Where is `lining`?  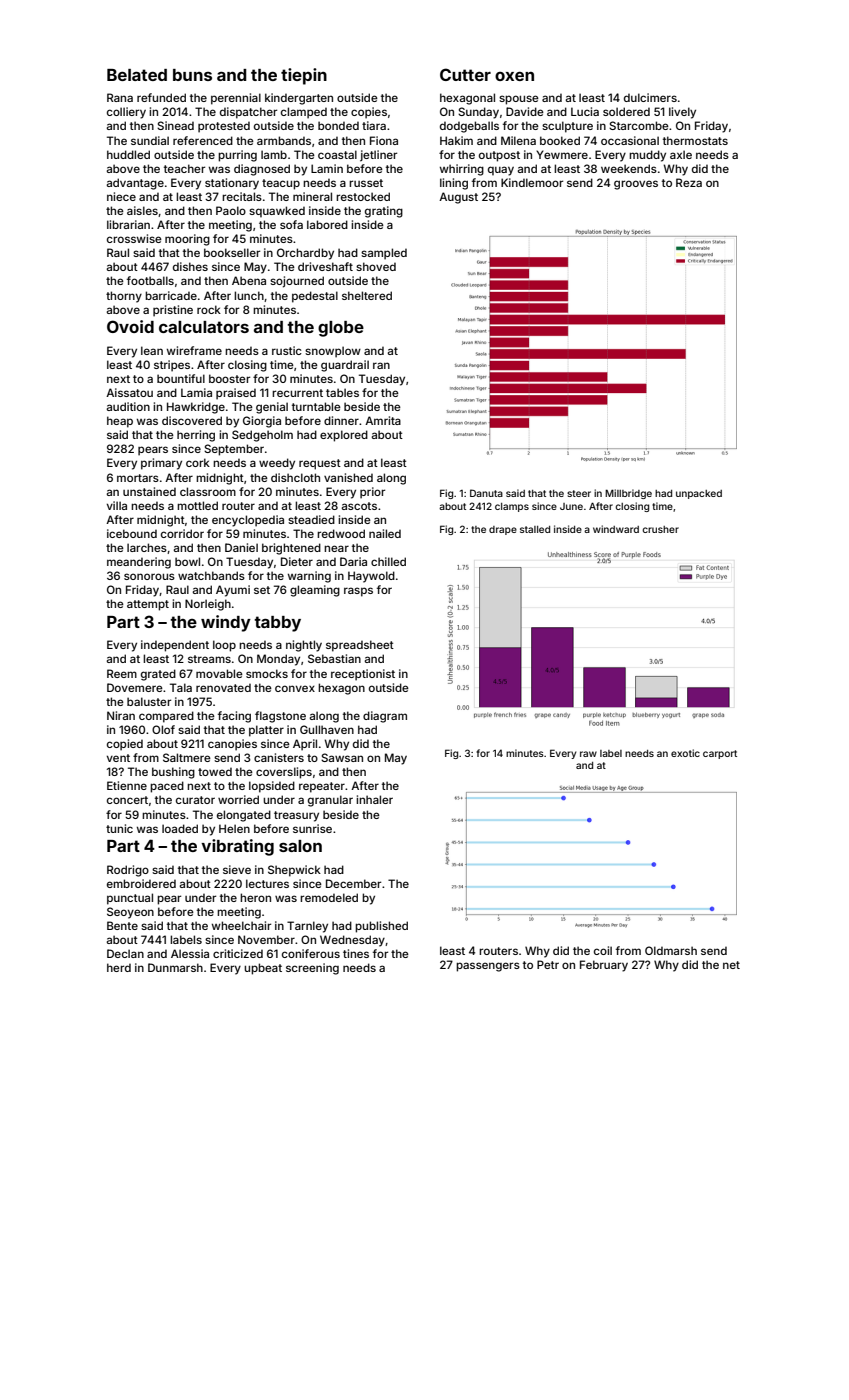
lining is located at coordinates (454, 184).
